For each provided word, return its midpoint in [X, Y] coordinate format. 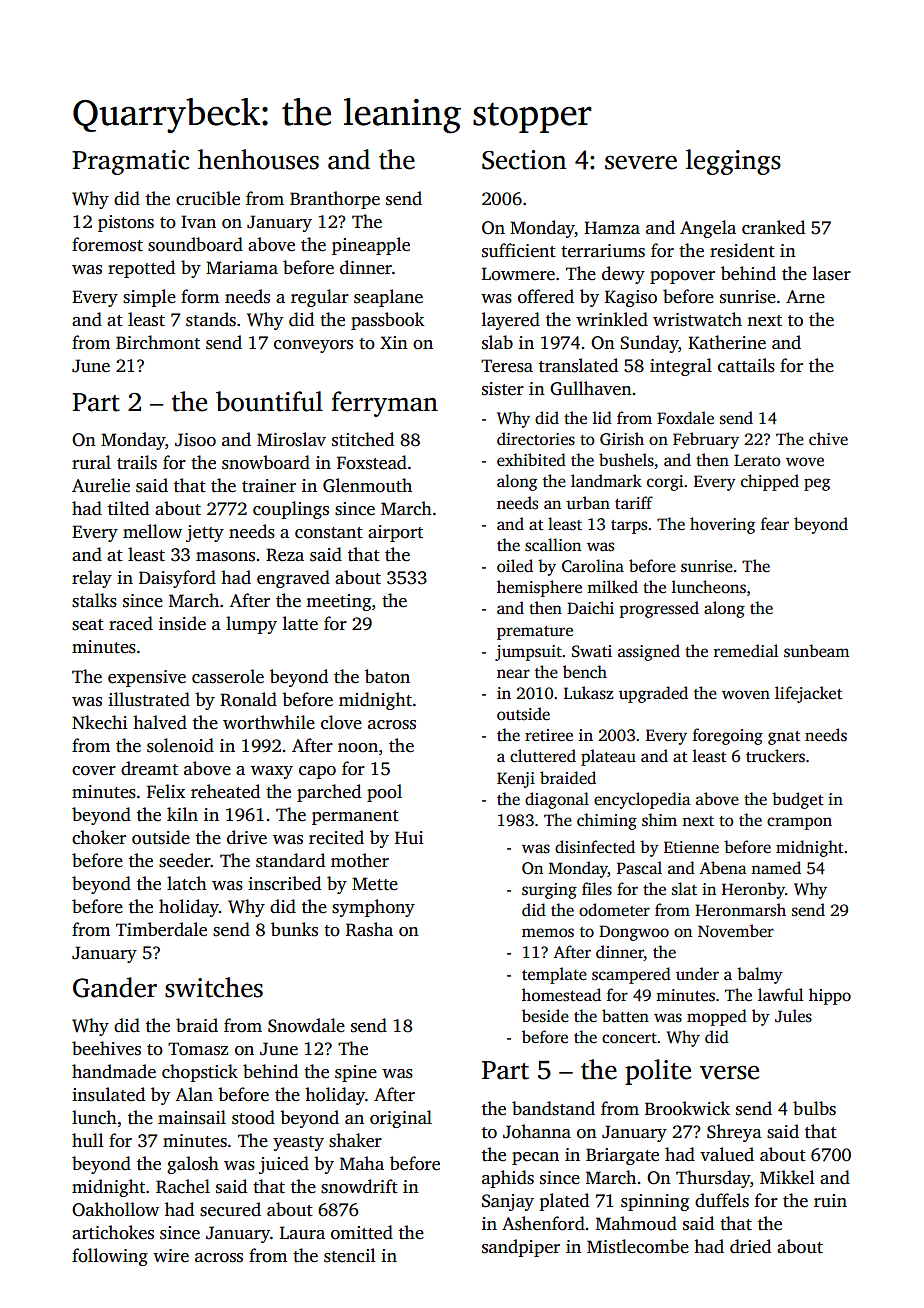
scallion [553, 545]
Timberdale [161, 929]
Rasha [369, 929]
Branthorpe [335, 200]
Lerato [757, 460]
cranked [773, 227]
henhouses [258, 159]
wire [171, 1256]
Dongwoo [634, 933]
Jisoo [195, 440]
